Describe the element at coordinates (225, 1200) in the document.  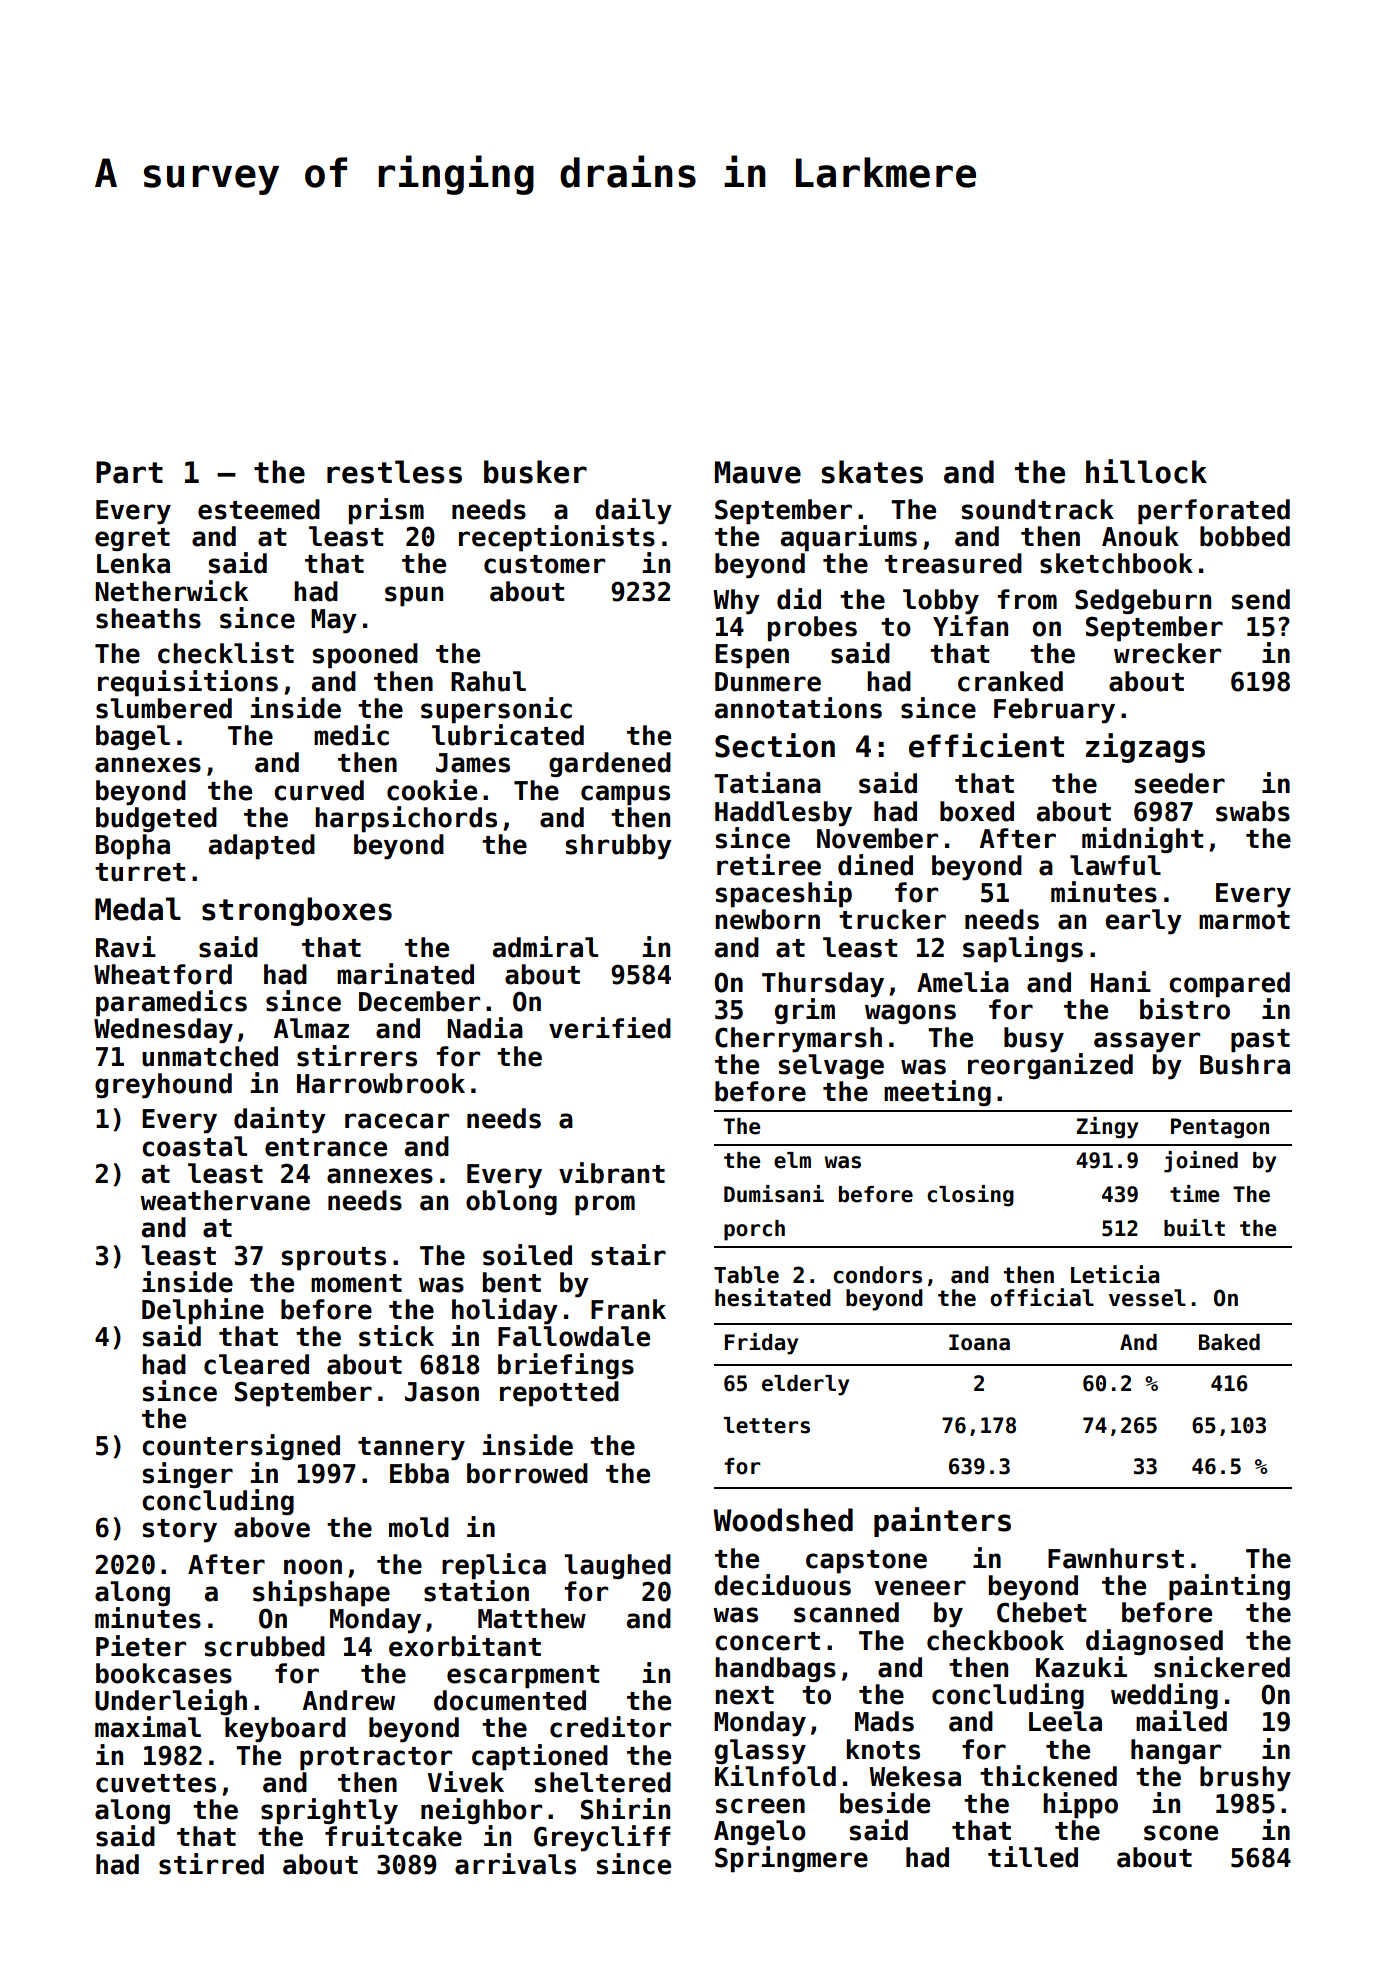
I see `weathervane` at that location.
